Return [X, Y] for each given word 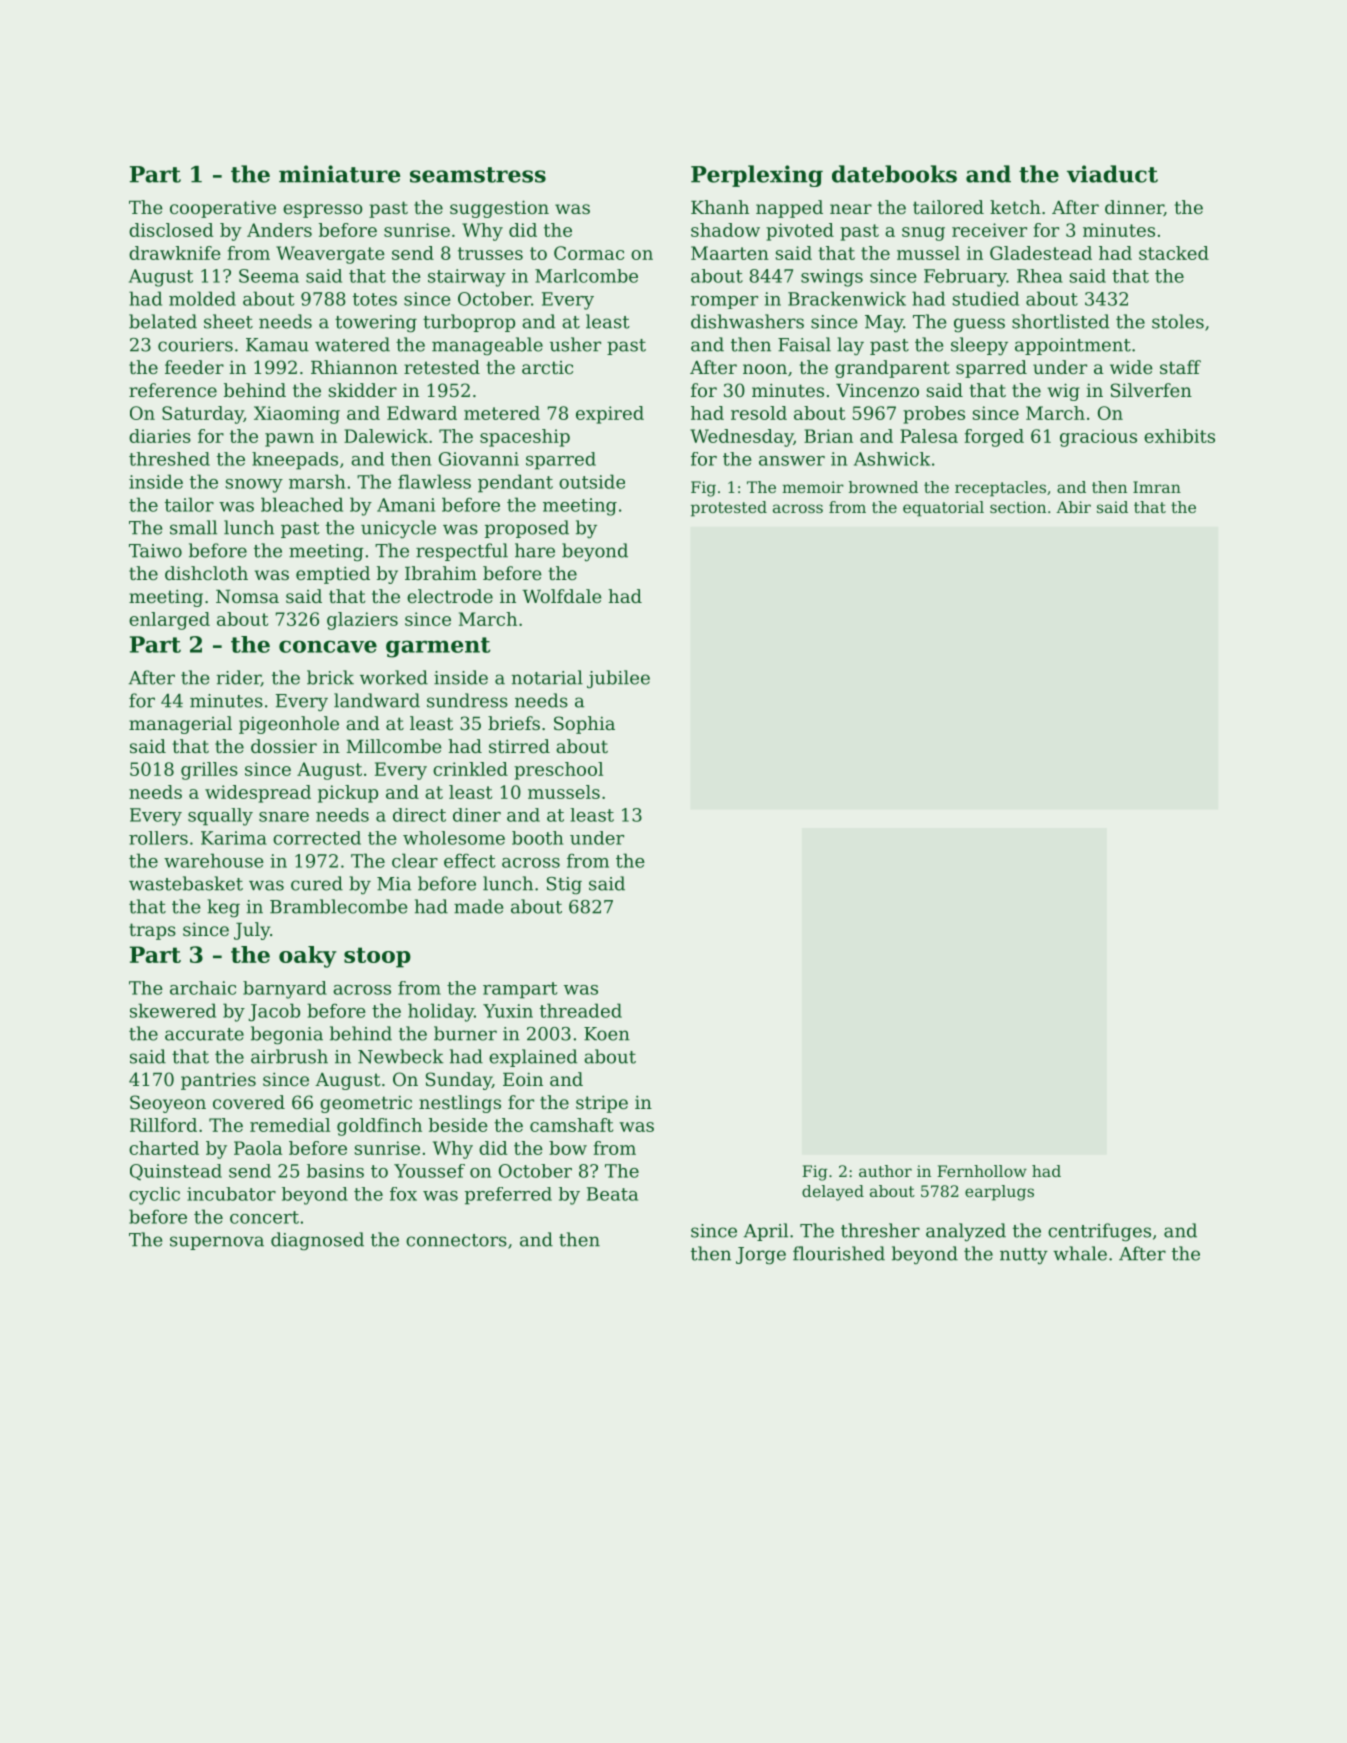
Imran [1157, 487]
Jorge [761, 1256]
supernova [217, 1243]
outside [592, 481]
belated [163, 321]
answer [792, 461]
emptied [333, 575]
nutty [1024, 1256]
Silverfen [1151, 390]
